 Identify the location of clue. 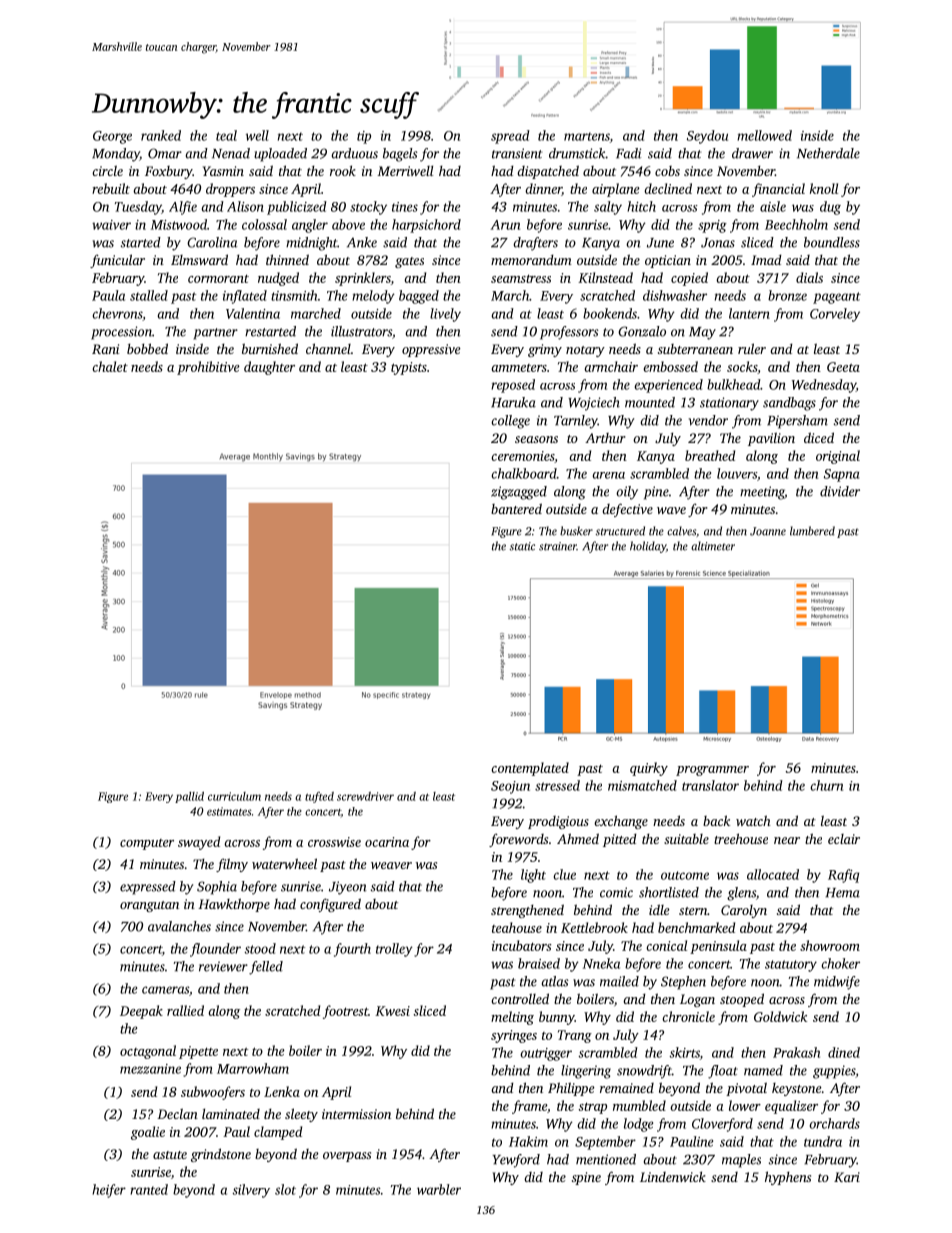
(565, 874).
